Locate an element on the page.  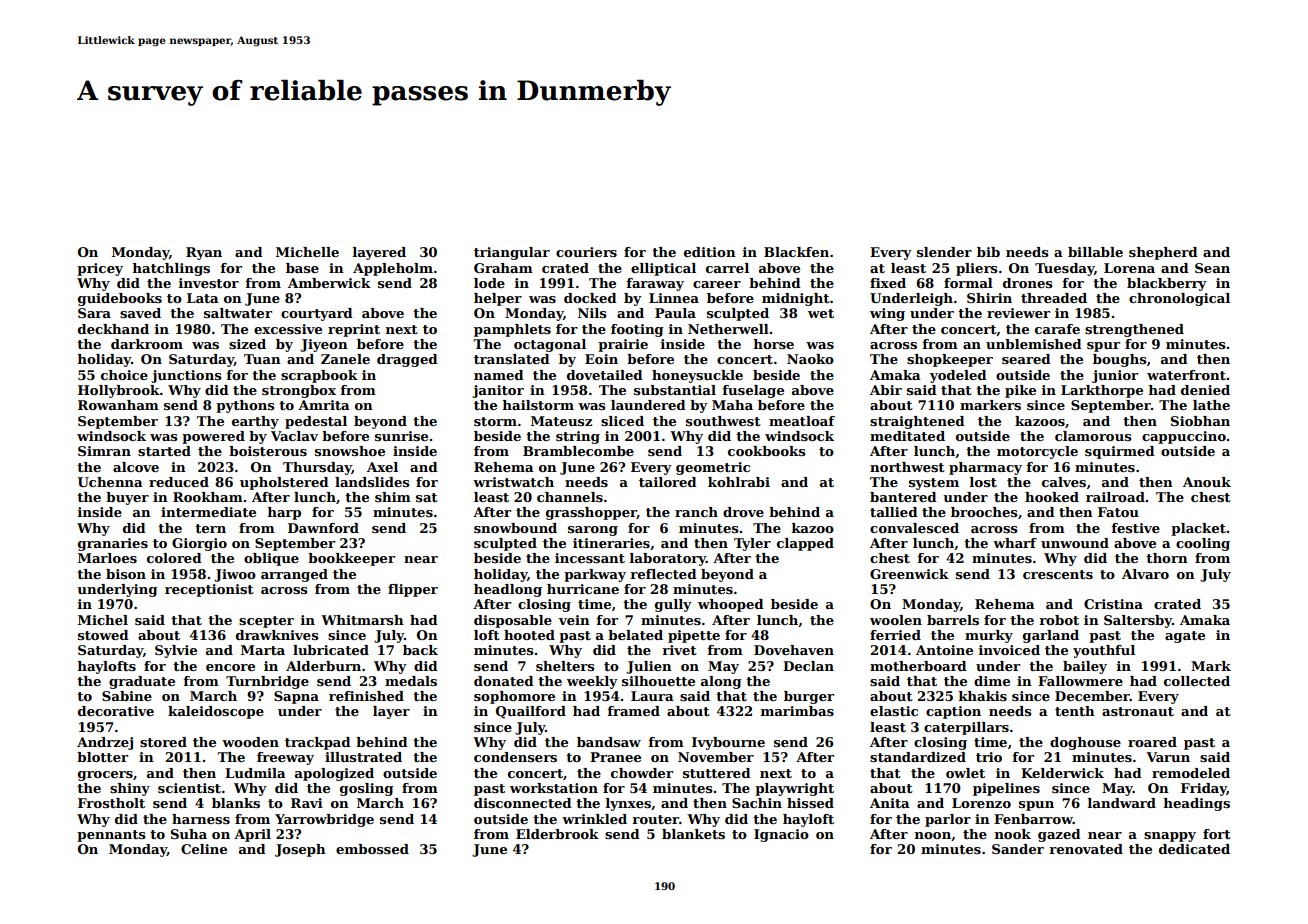
Ryan is located at coordinates (204, 253).
